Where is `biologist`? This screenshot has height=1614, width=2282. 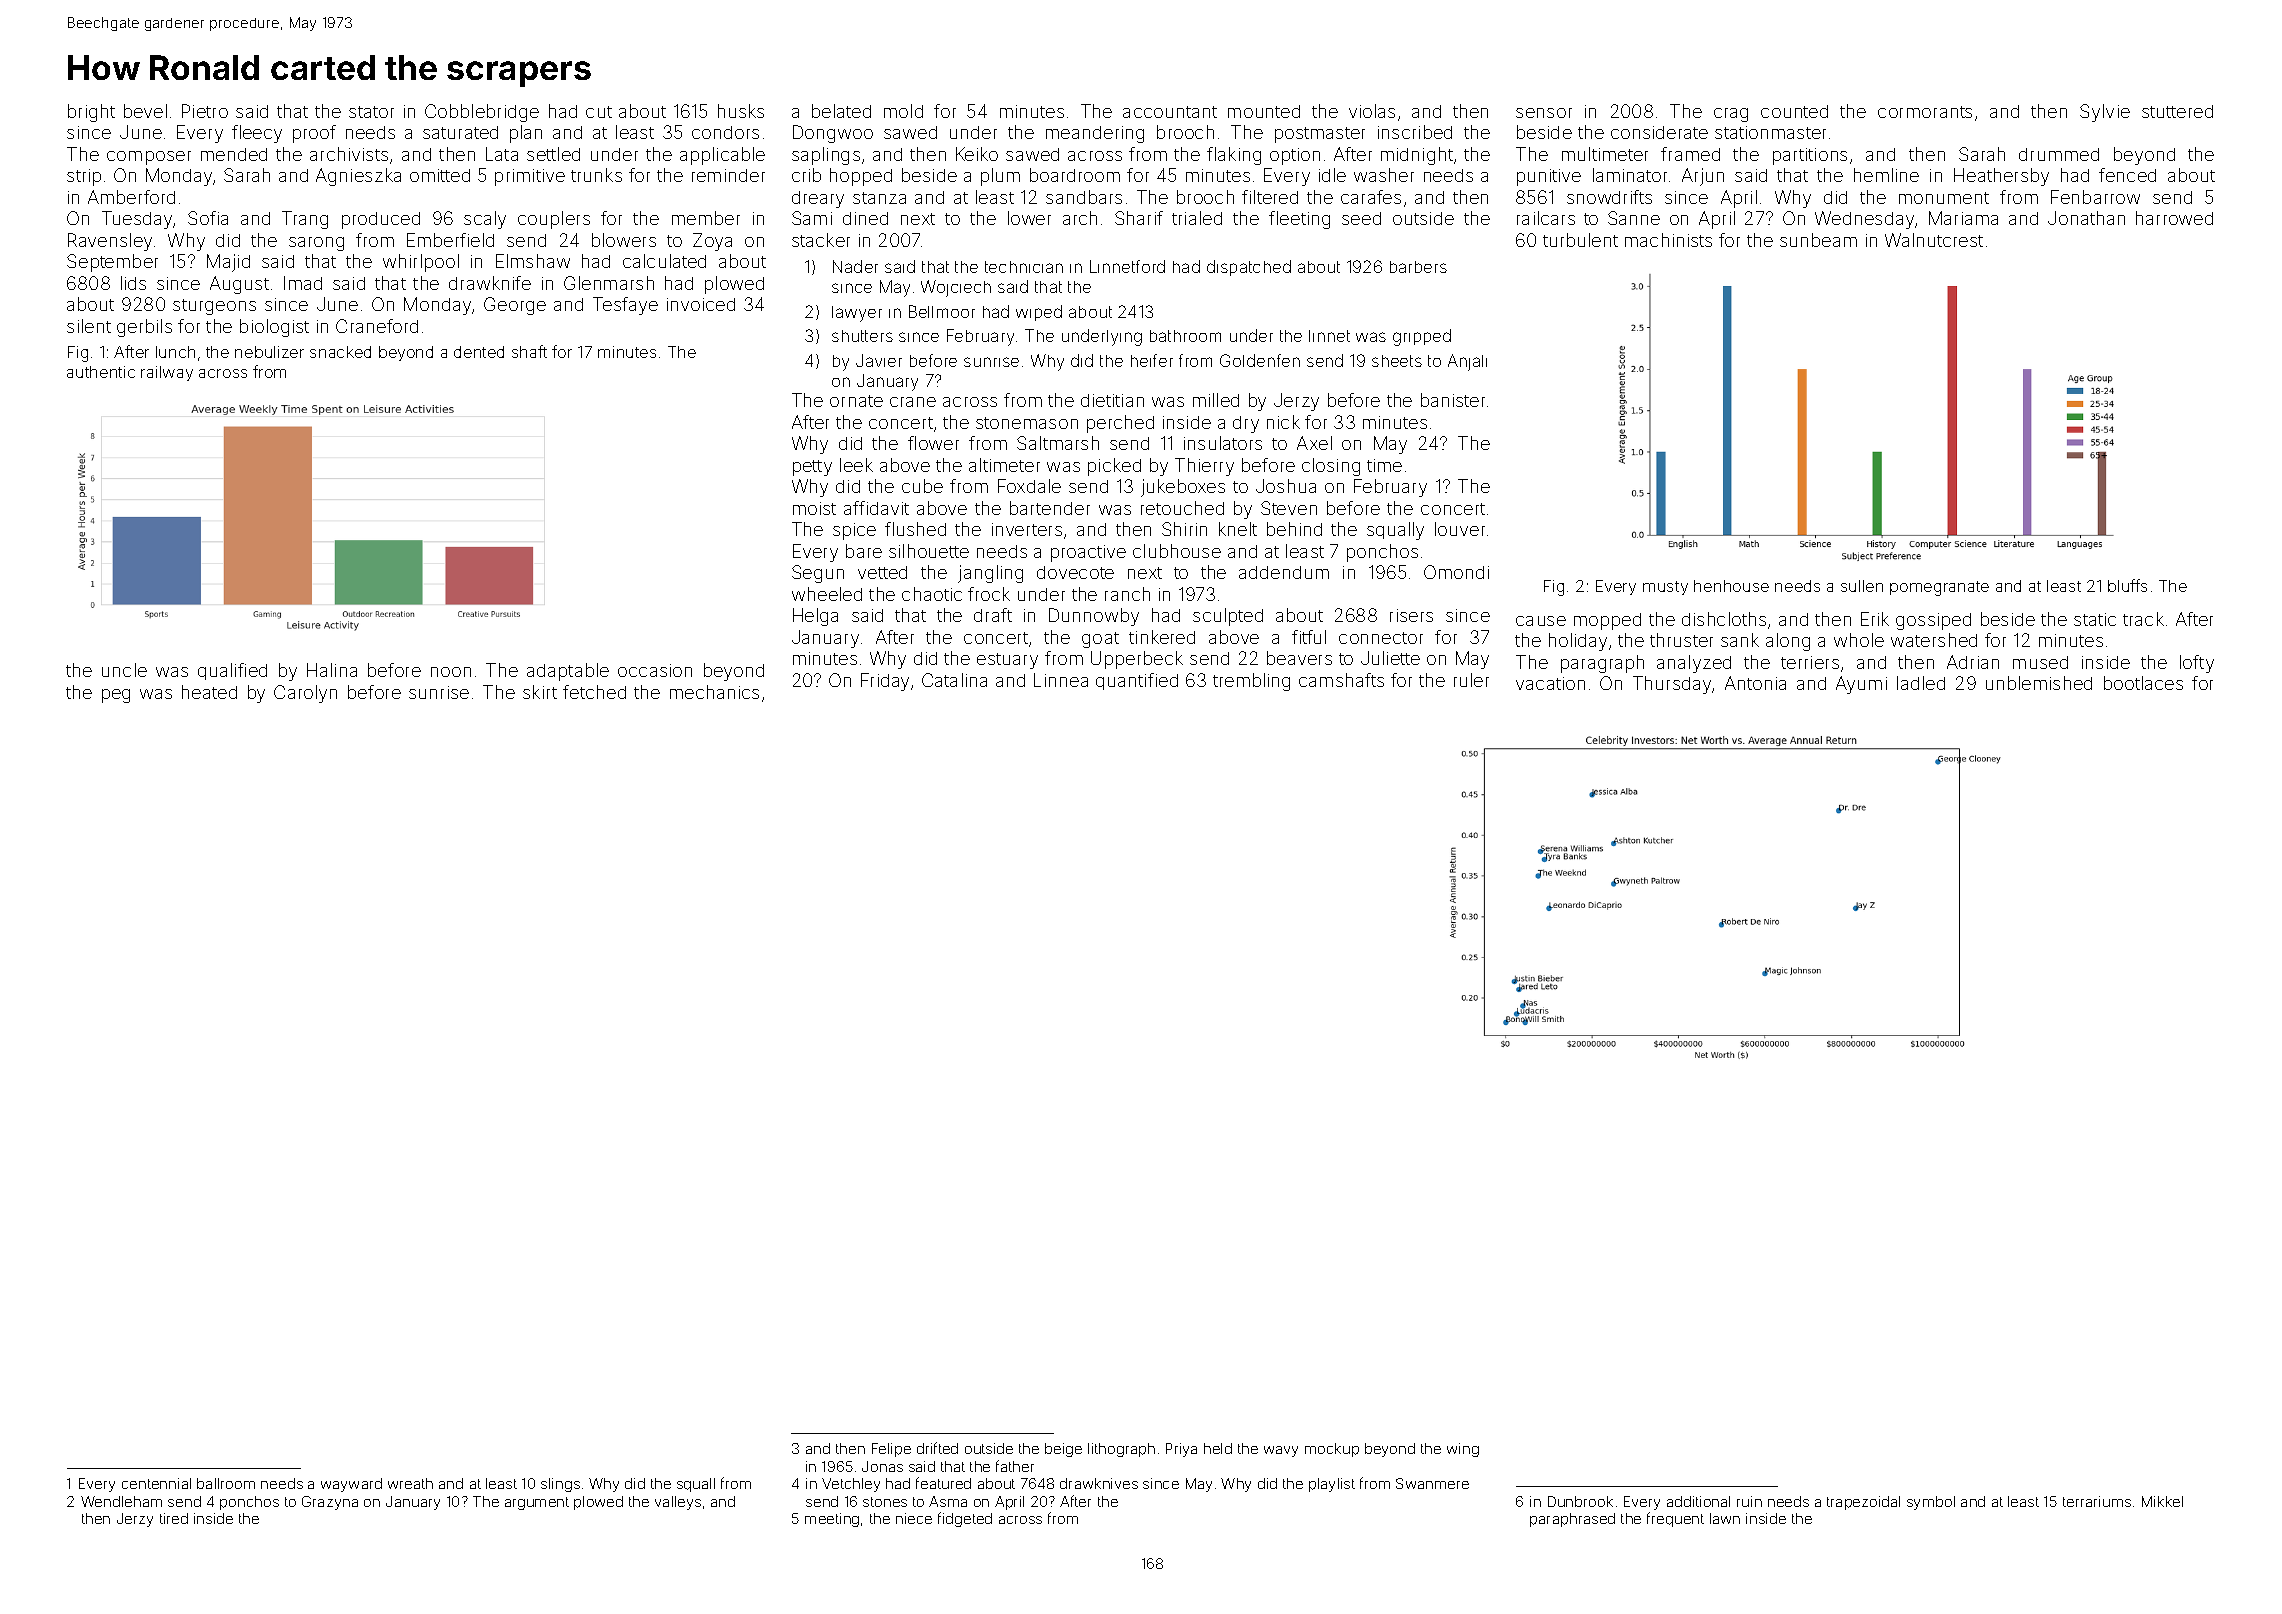 biologist is located at coordinates (274, 328).
